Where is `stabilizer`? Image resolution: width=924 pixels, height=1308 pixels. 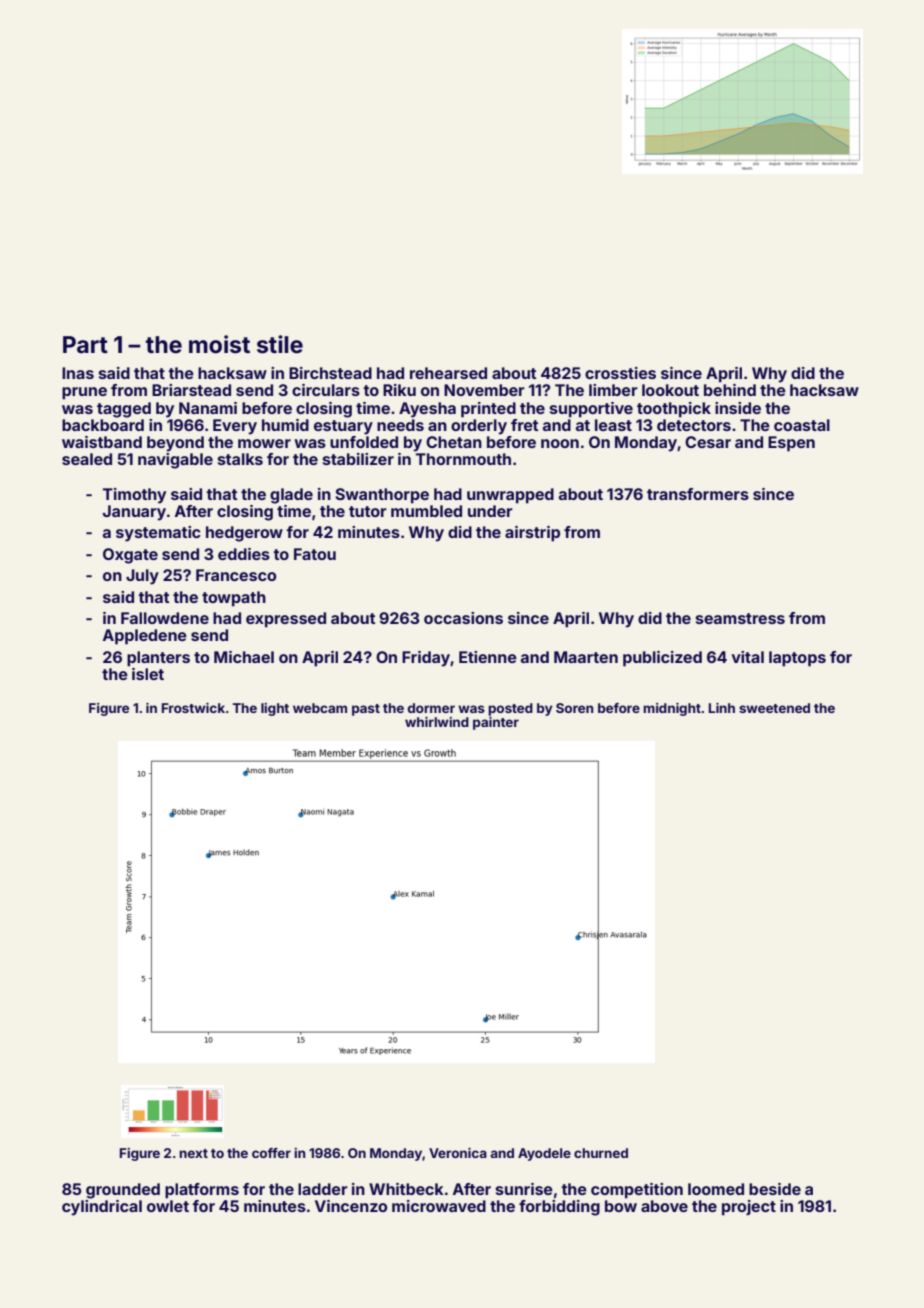
stabilizer is located at coordinates (358, 459).
